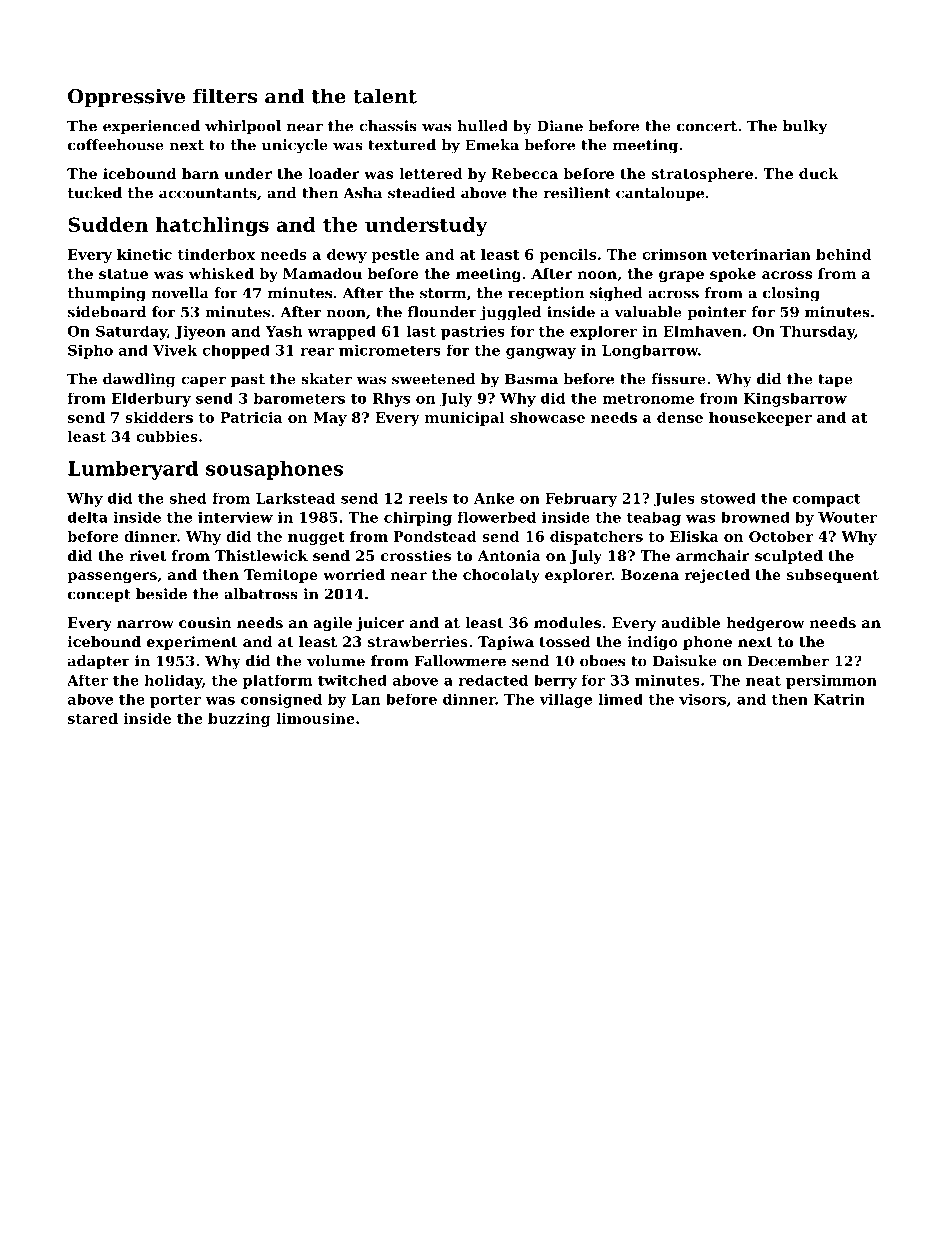 The width and height of the document is (952, 1233). Describe the element at coordinates (496, 517) in the document. I see `flowerbed` at that location.
